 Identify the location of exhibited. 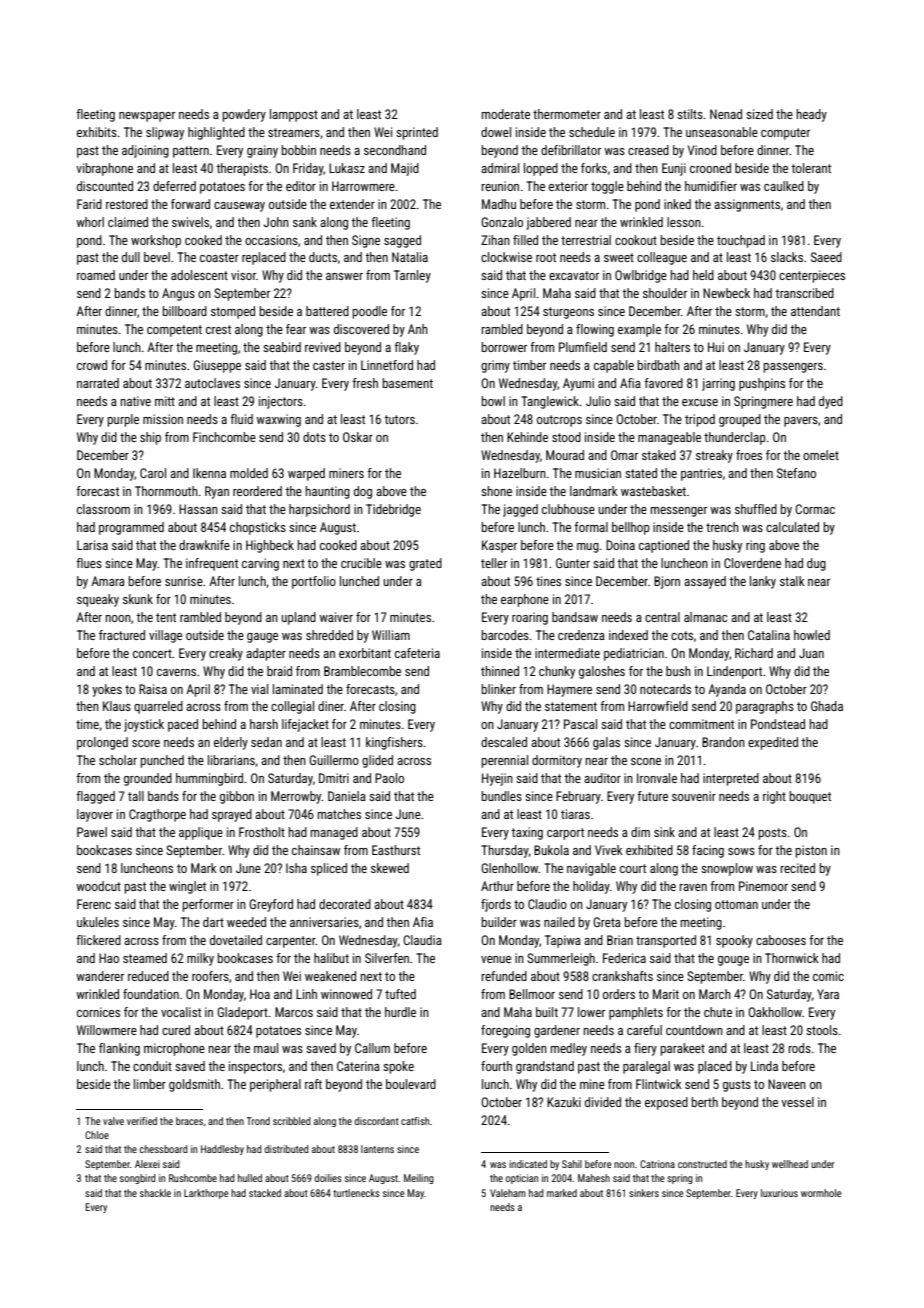
(649, 850).
